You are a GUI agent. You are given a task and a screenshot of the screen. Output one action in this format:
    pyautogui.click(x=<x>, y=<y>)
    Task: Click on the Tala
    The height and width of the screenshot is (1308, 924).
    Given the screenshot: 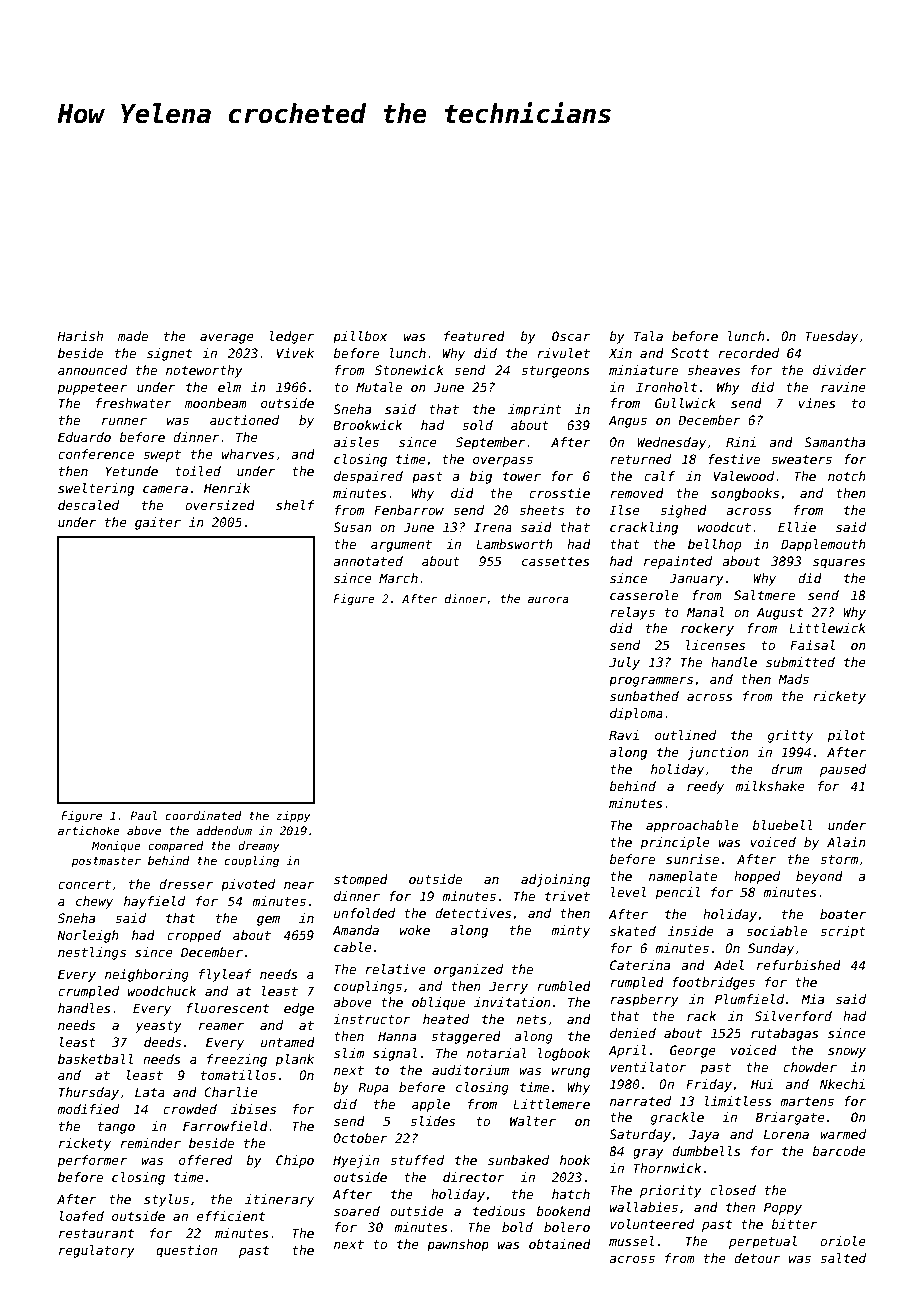 What is the action you would take?
    pyautogui.click(x=648, y=336)
